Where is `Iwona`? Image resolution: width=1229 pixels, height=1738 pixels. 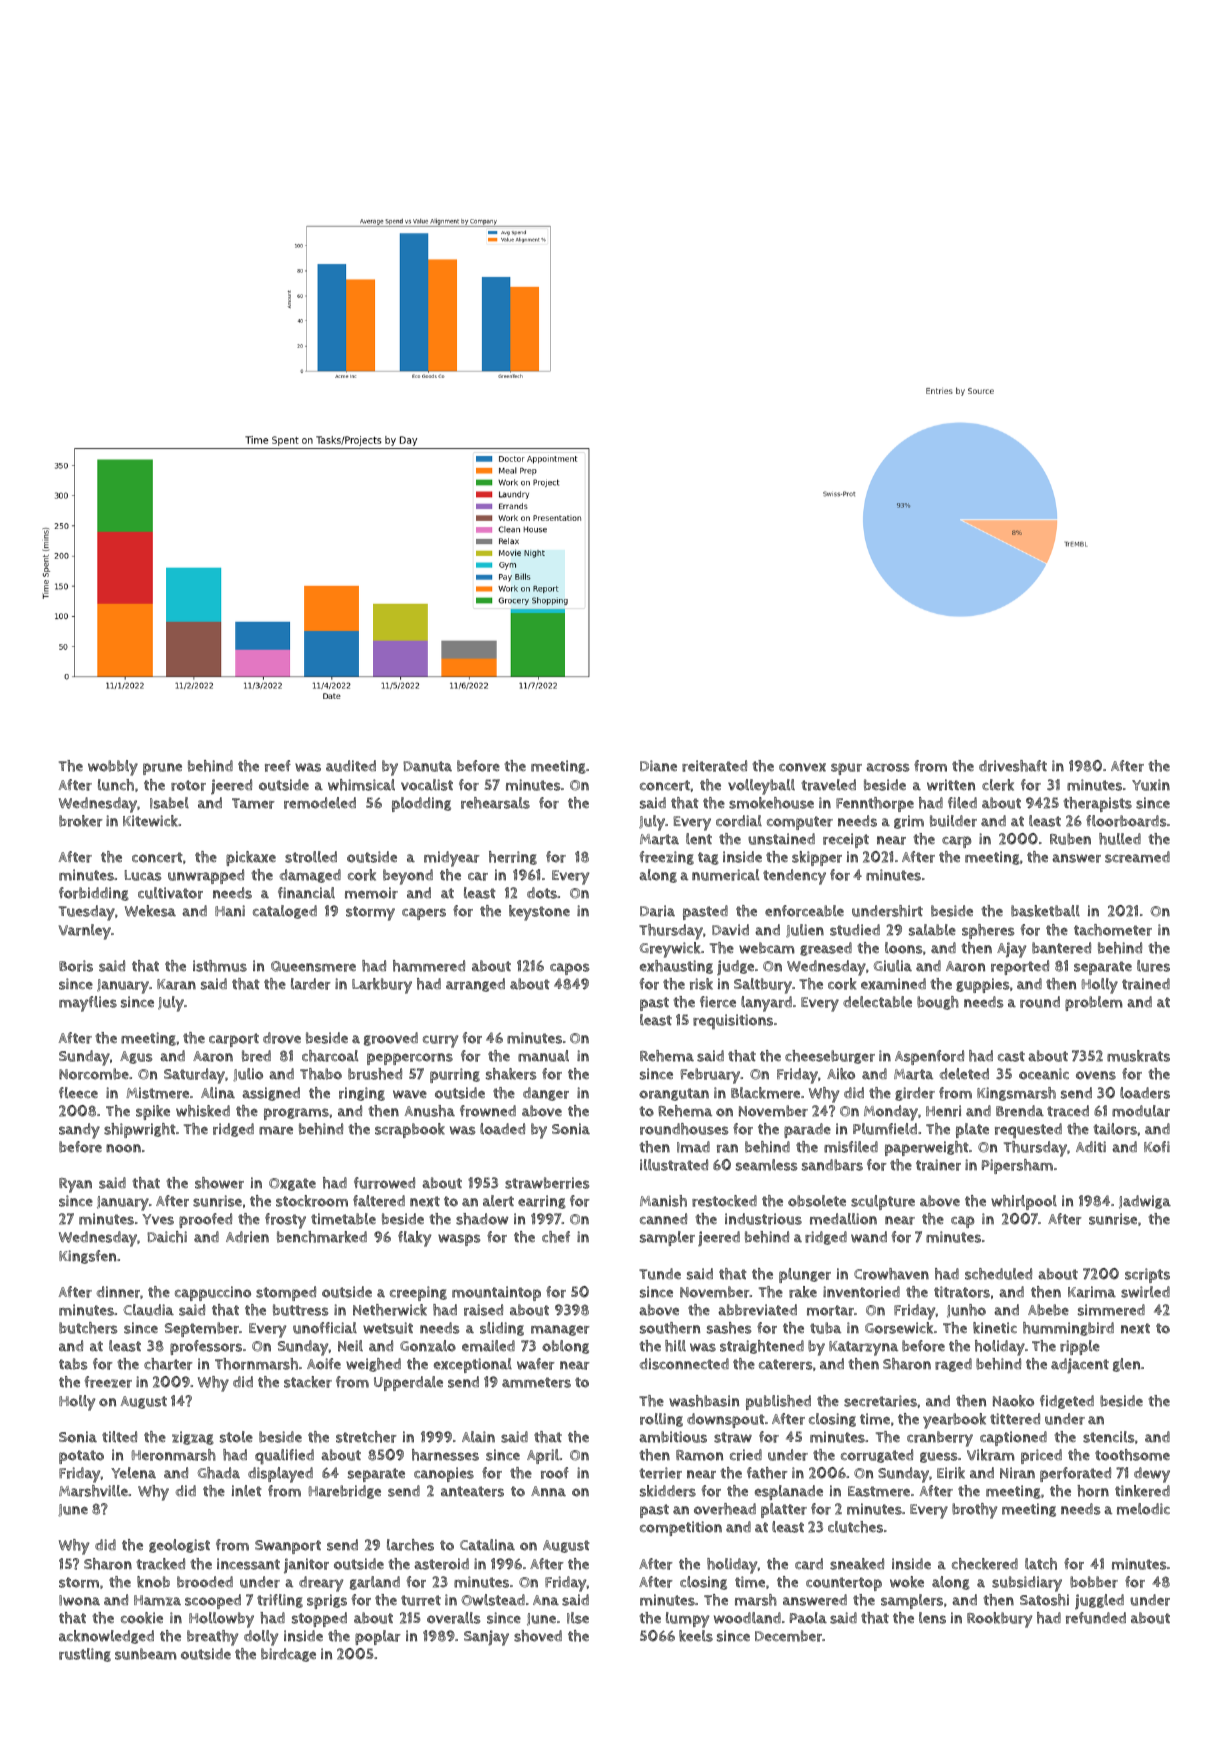 Iwona is located at coordinates (79, 1600).
